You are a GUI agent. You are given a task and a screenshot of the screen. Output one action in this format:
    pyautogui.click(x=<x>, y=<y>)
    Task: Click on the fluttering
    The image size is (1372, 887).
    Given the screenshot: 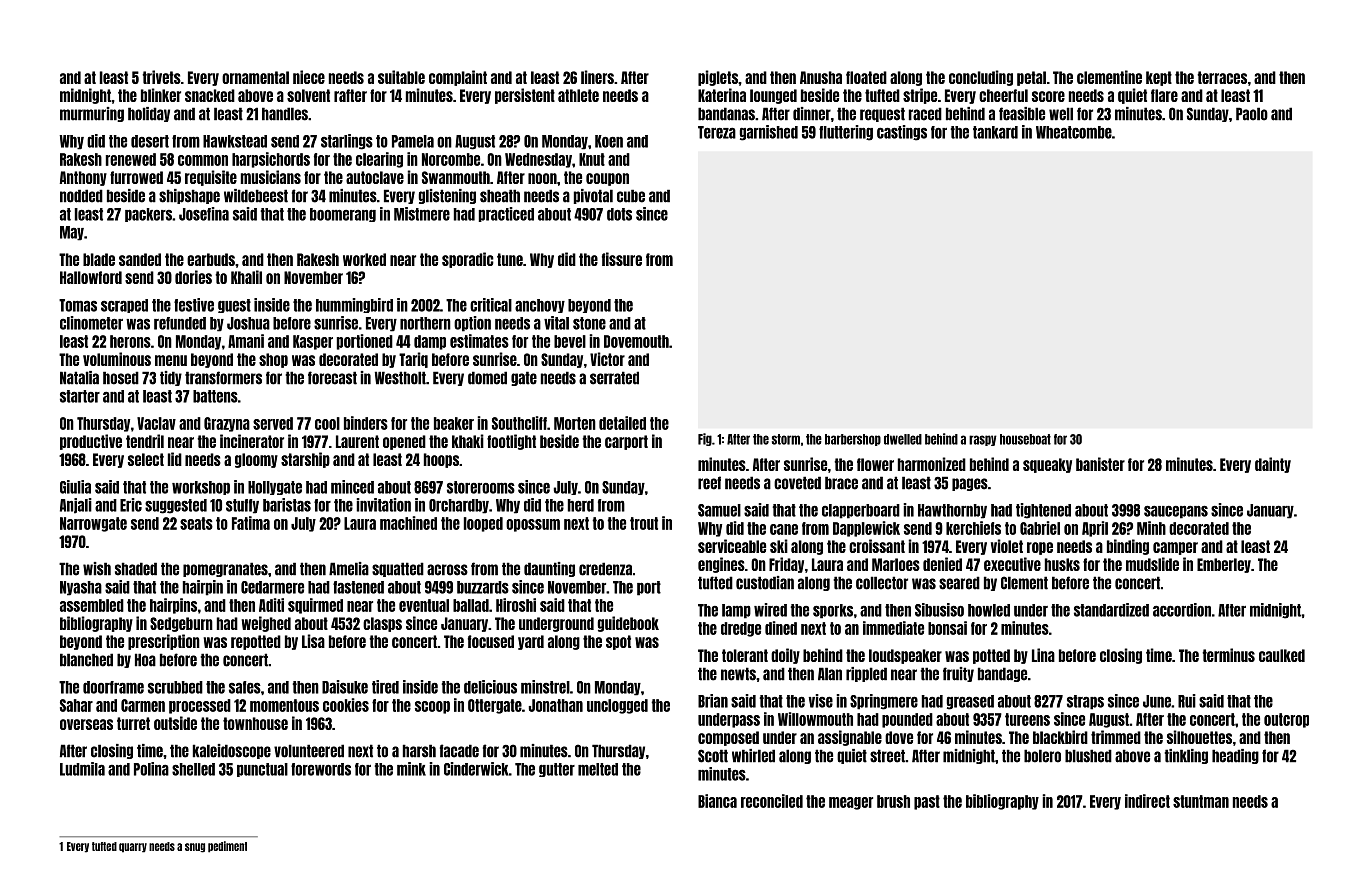 What is the action you would take?
    pyautogui.click(x=846, y=133)
